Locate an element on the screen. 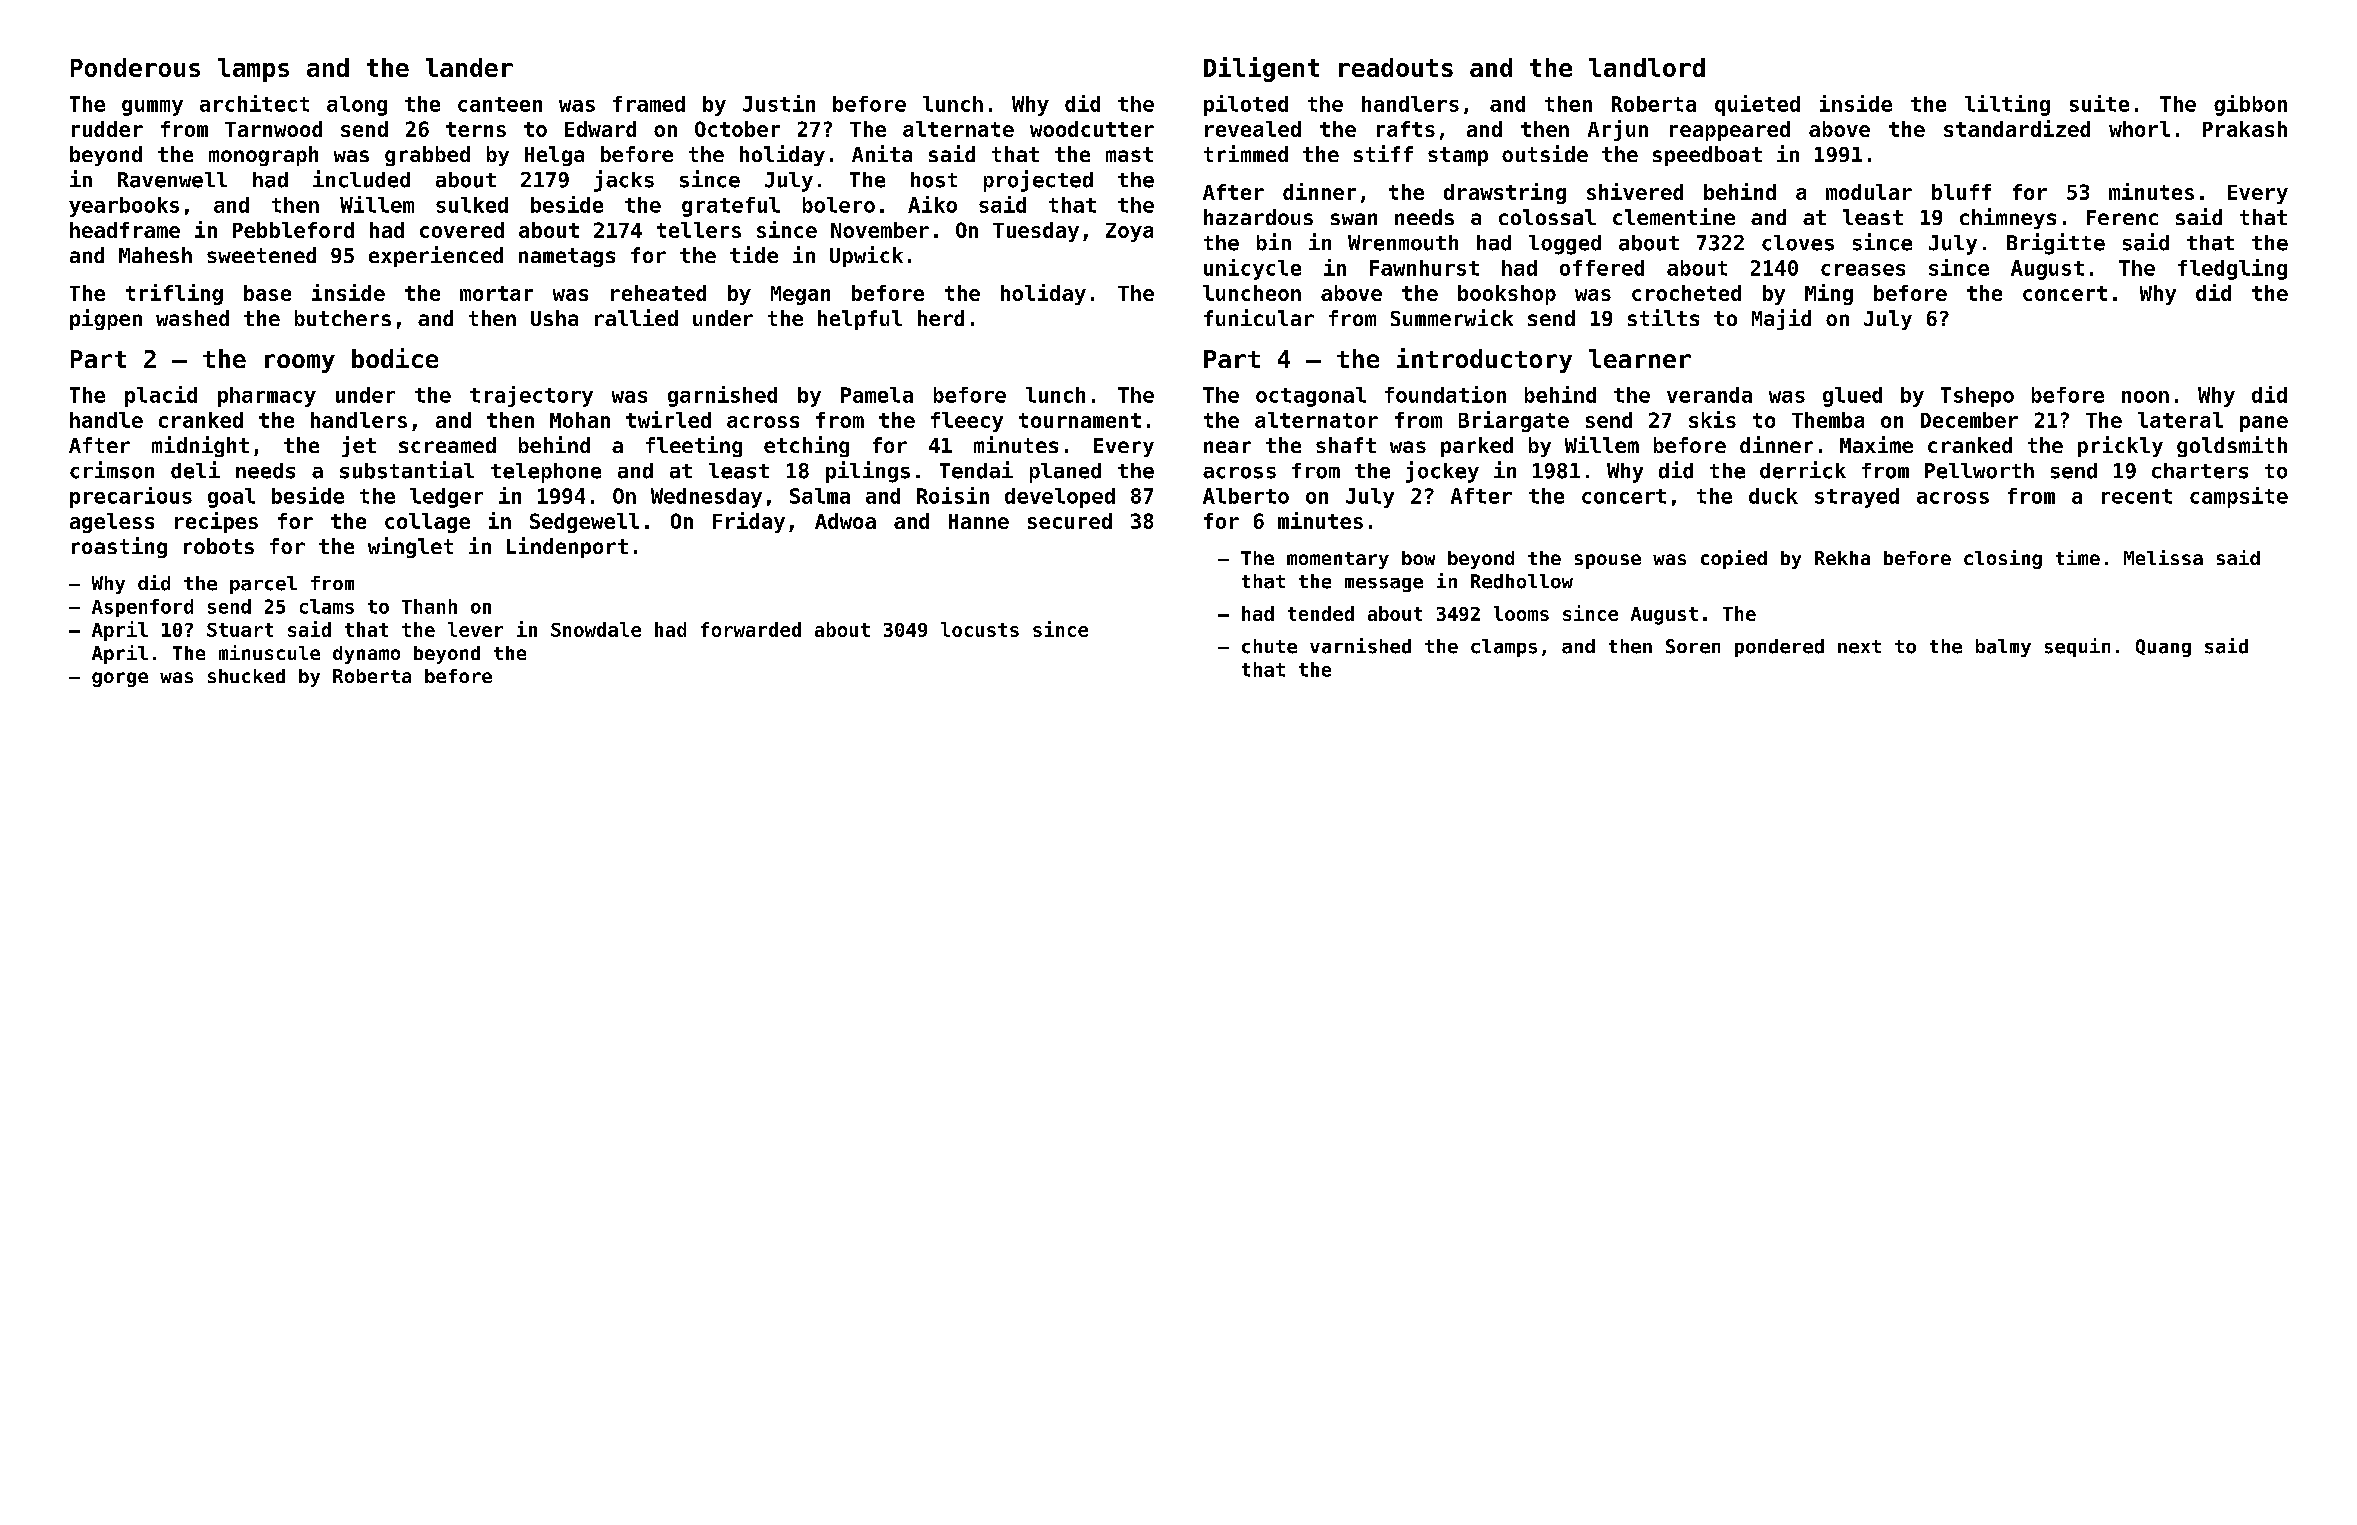 Image resolution: width=2357 pixels, height=1525 pixels. shivered is located at coordinates (1635, 191).
